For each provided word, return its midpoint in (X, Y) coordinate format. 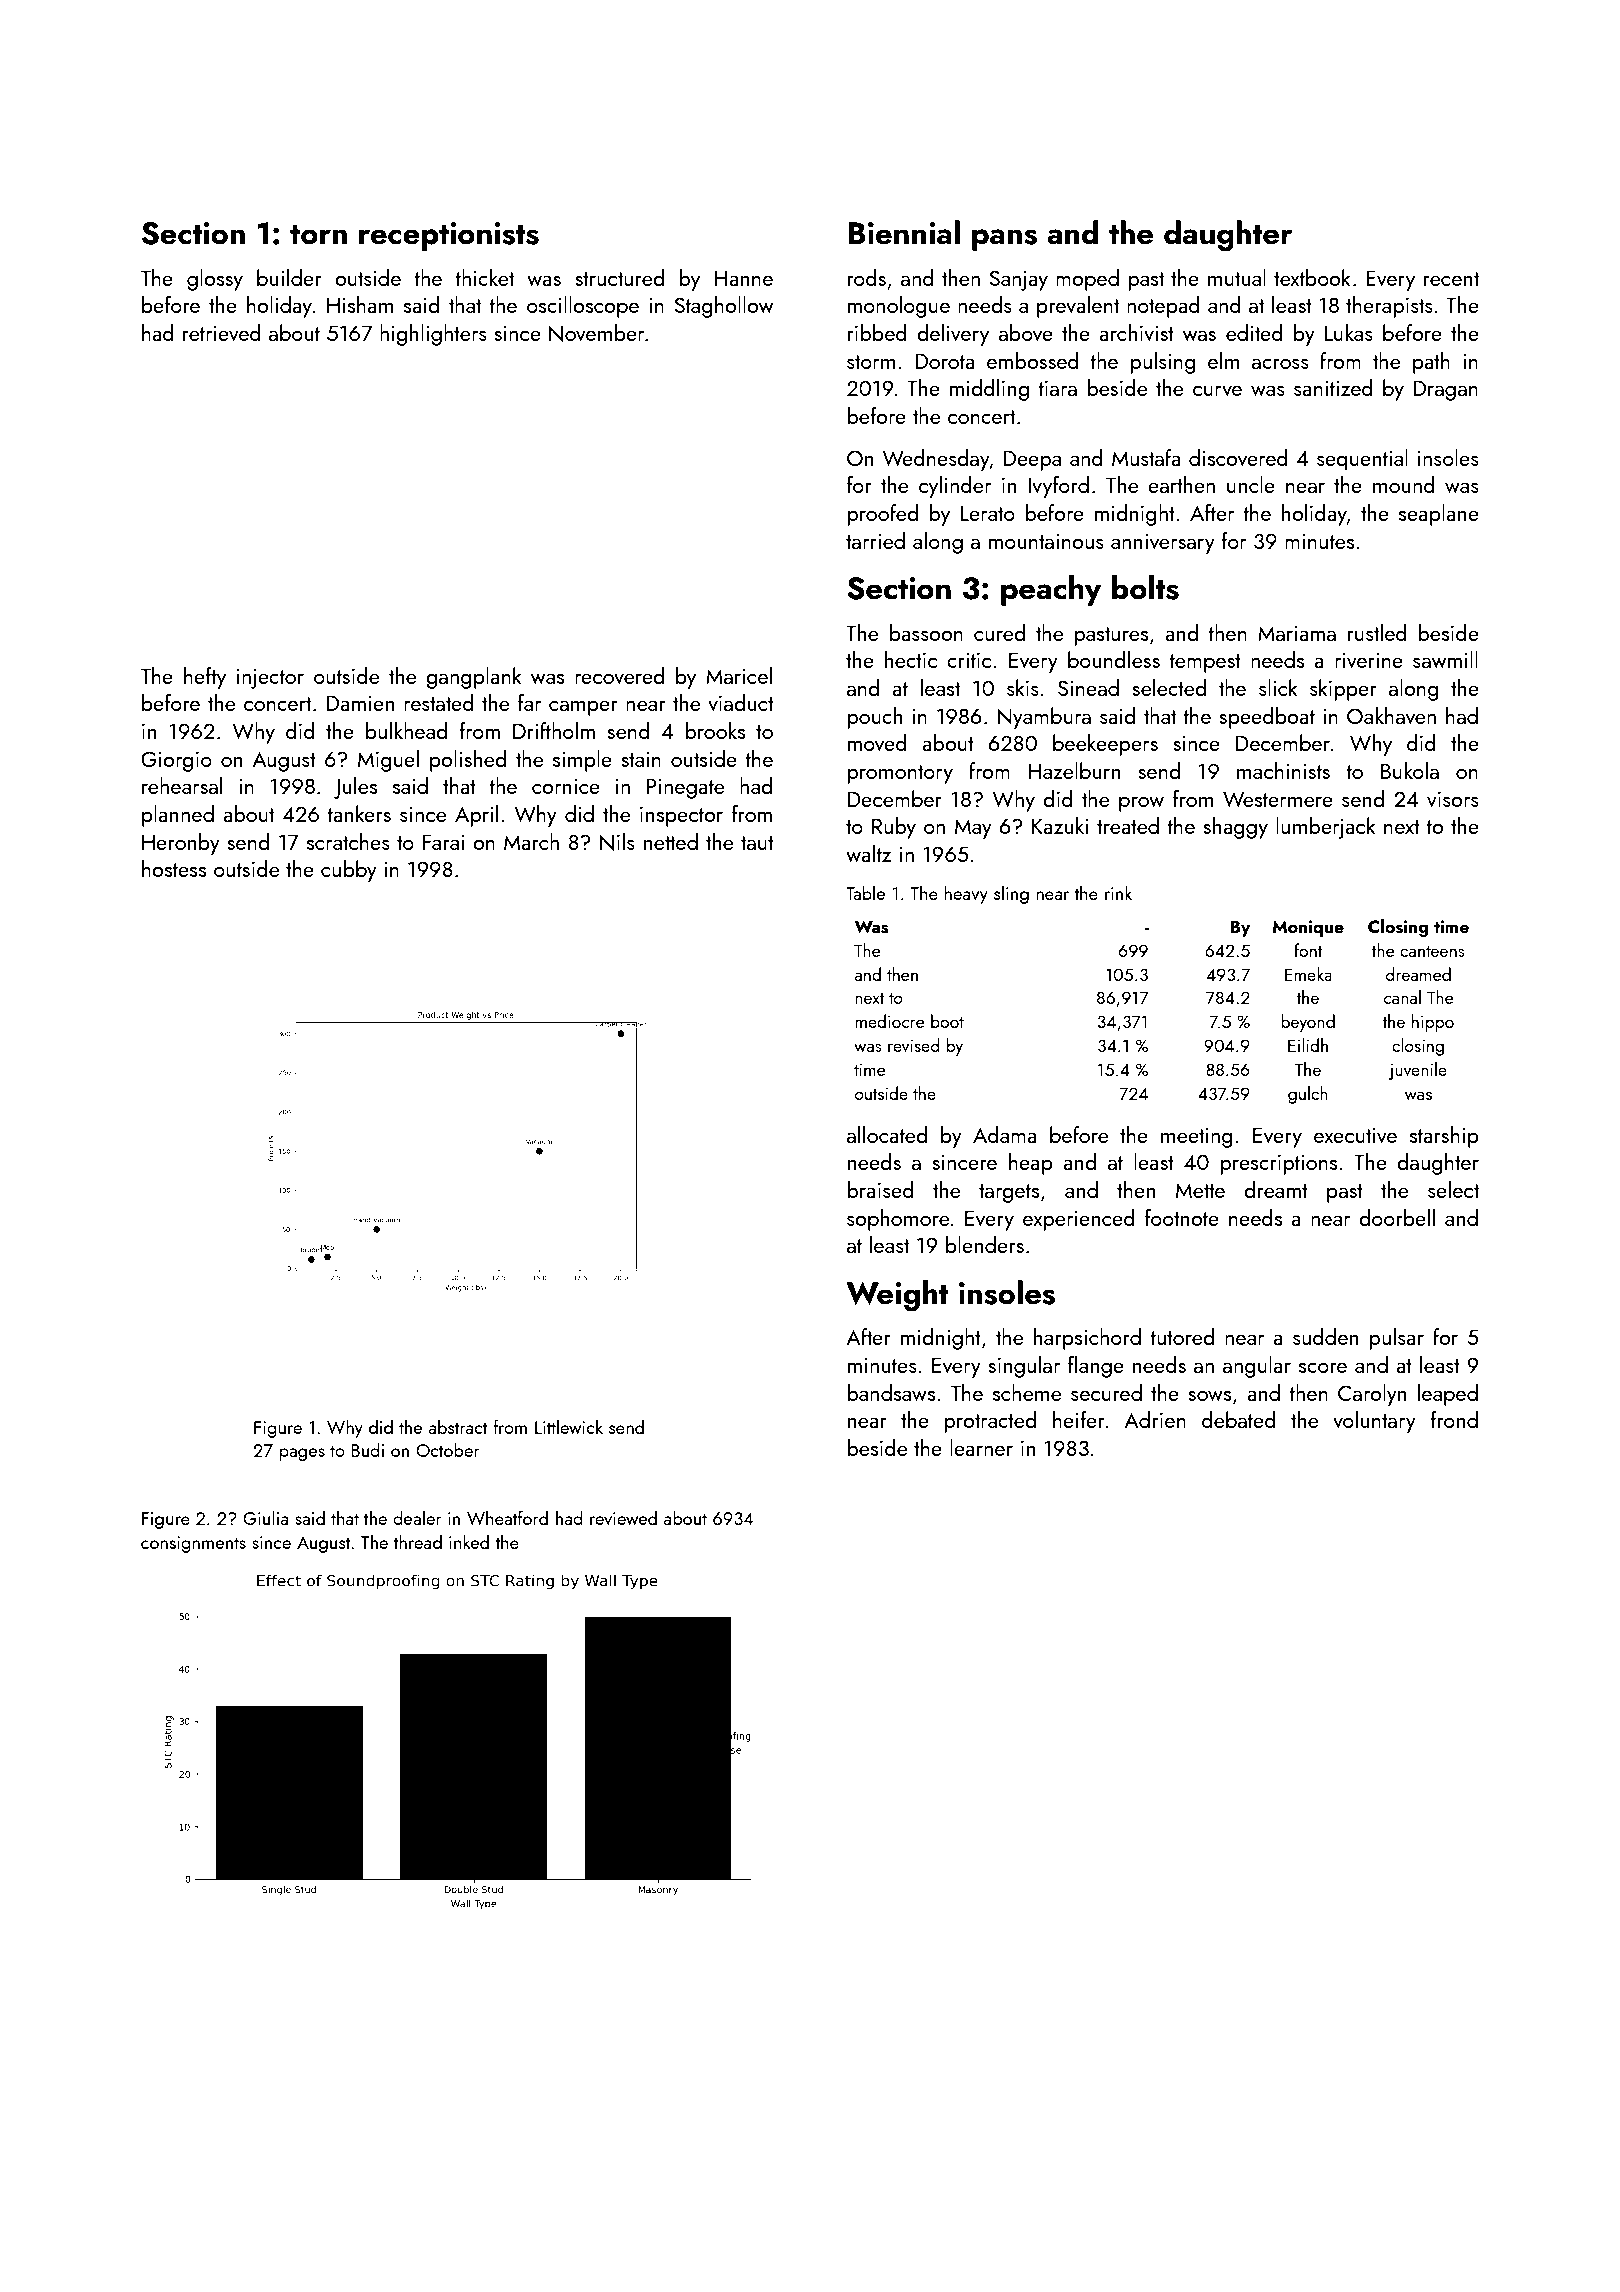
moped (1087, 280)
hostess (174, 868)
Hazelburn (1074, 770)
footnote (1182, 1217)
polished (468, 761)
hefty (205, 678)
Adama (1005, 1134)
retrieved (222, 332)
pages (302, 1454)
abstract (458, 1427)
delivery (953, 335)
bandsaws (891, 1392)
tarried (875, 540)
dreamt (1276, 1189)
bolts (1145, 587)
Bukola (1410, 770)
